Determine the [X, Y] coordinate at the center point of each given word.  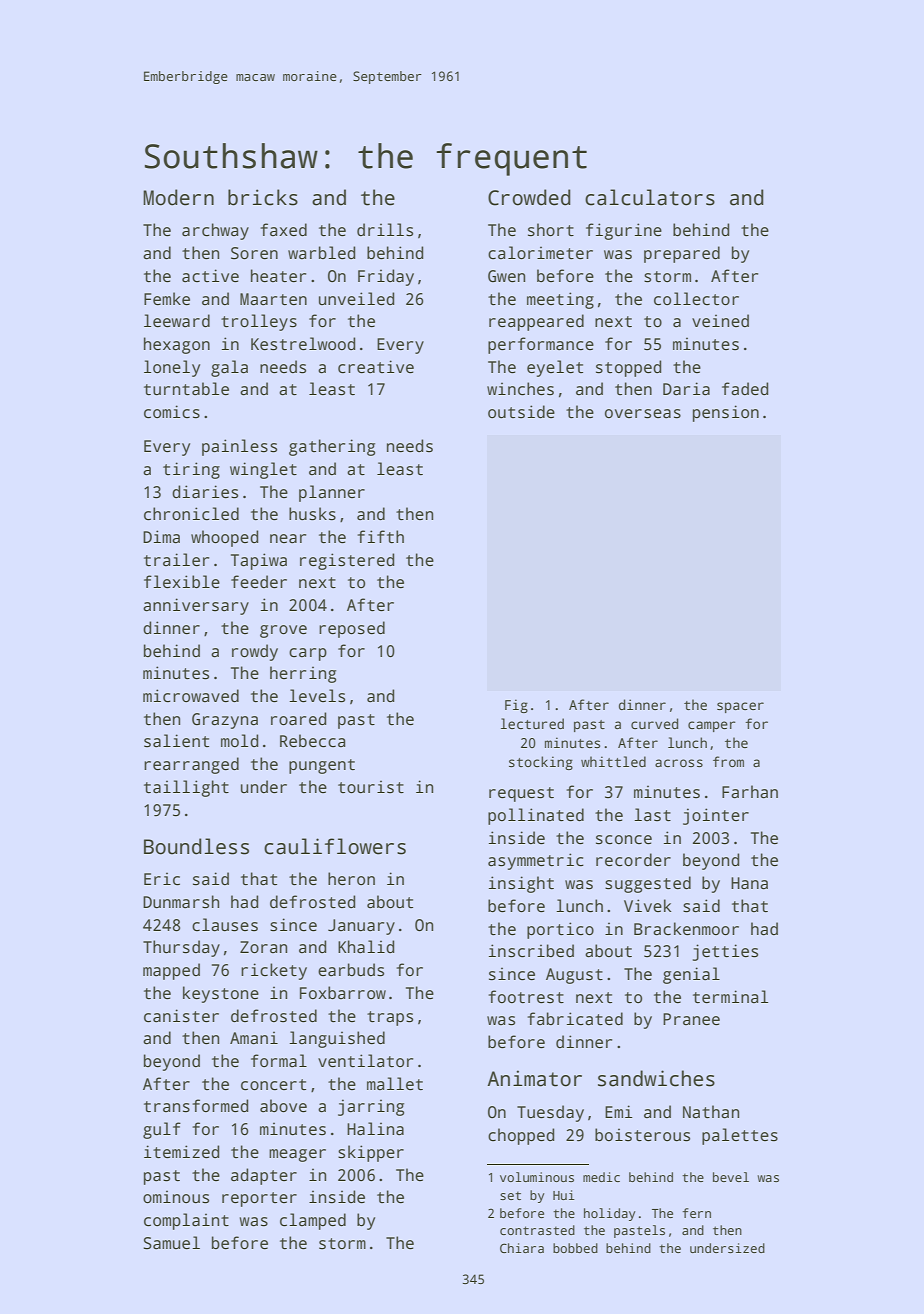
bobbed [575, 1248]
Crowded [529, 197]
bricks [263, 197]
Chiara [522, 1248]
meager [297, 1155]
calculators [650, 197]
